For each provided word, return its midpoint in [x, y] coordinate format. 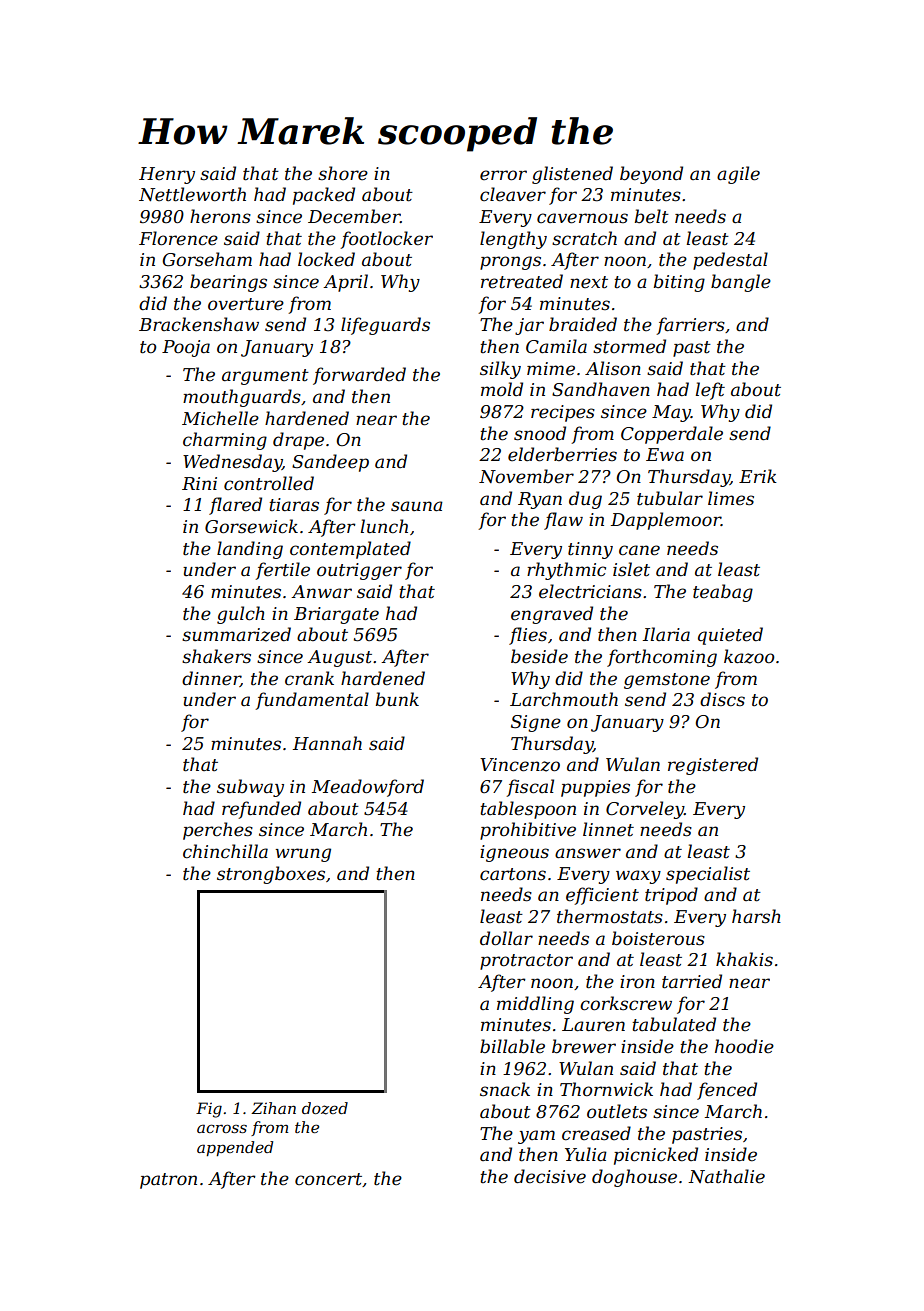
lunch [384, 526]
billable [512, 1046]
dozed [325, 1108]
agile [738, 175]
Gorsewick [251, 526]
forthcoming [662, 658]
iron [637, 981]
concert [328, 1179]
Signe [536, 723]
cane [639, 550]
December [354, 216]
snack [505, 1089]
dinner [211, 679]
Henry [167, 175]
